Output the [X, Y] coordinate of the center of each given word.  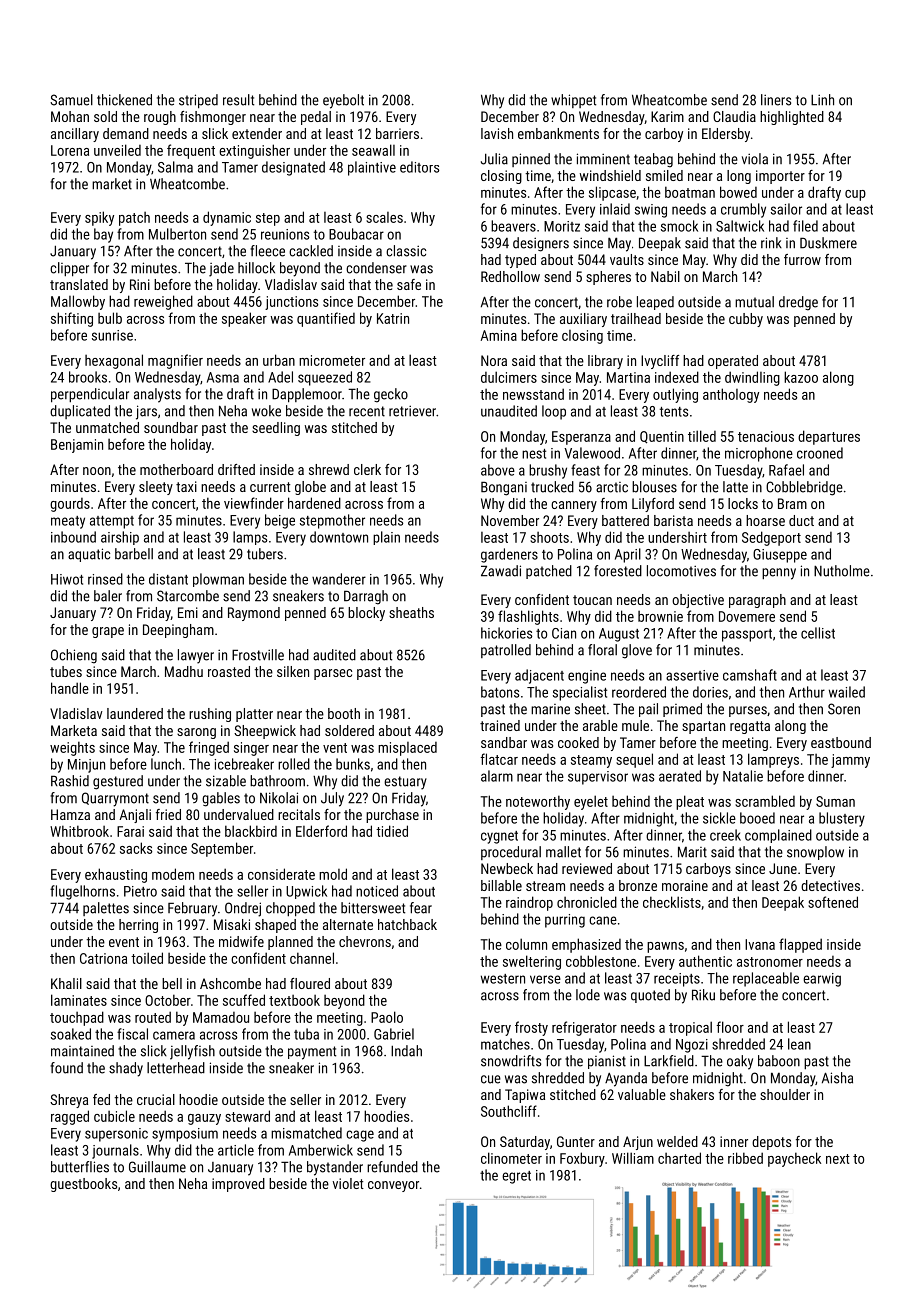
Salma [175, 167]
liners [776, 100]
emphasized [586, 945]
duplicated [80, 412]
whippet [573, 101]
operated [733, 362]
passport [747, 635]
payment [312, 1053]
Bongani [504, 488]
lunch [166, 764]
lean [799, 1044]
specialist [580, 693]
